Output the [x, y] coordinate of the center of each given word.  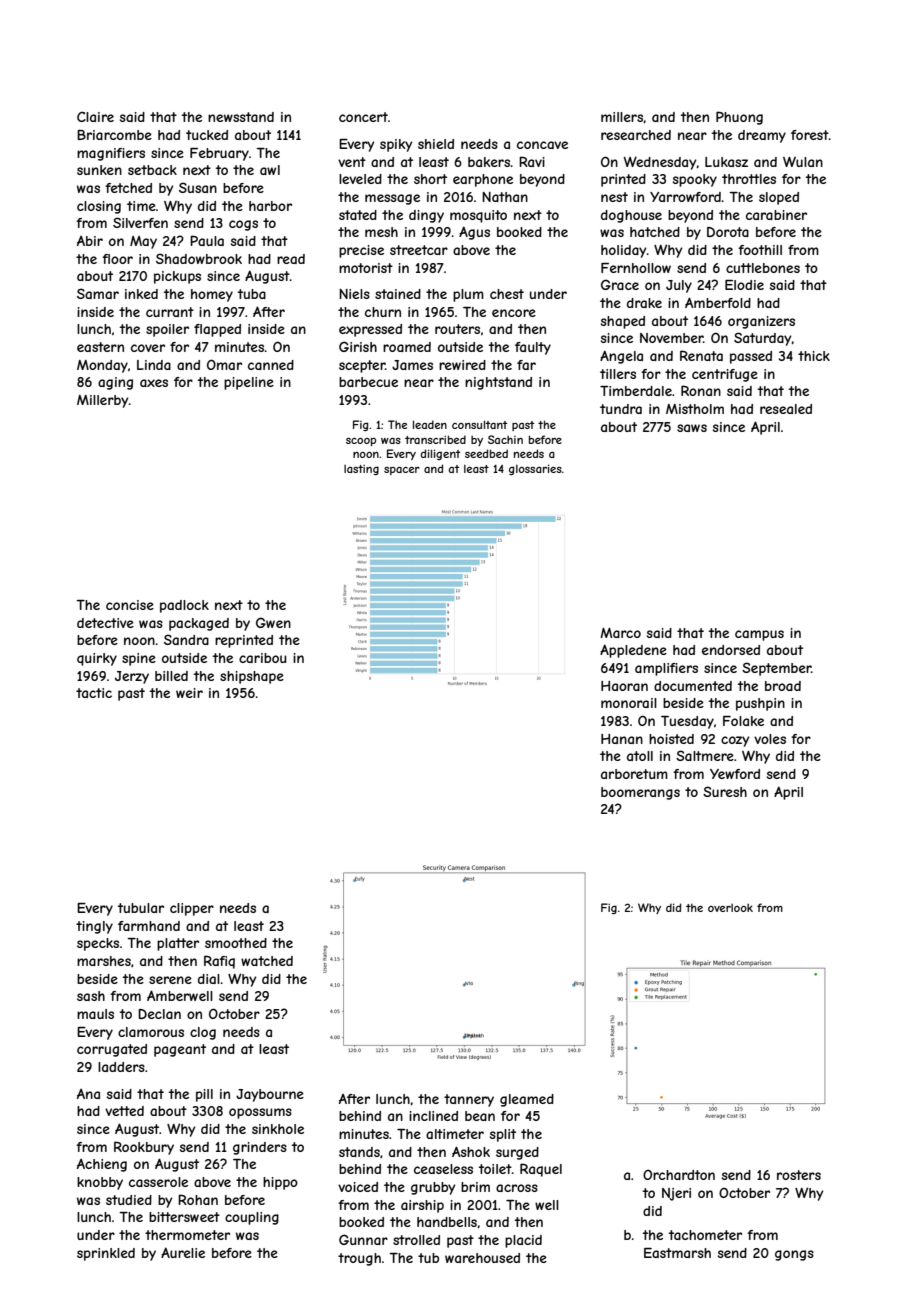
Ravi [532, 161]
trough [359, 1259]
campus [759, 635]
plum [468, 295]
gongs [794, 1255]
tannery [469, 1100]
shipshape [252, 677]
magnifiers [111, 154]
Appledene [633, 651]
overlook [730, 908]
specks [98, 944]
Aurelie [183, 1252]
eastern [100, 347]
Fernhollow [636, 268]
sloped [779, 198]
